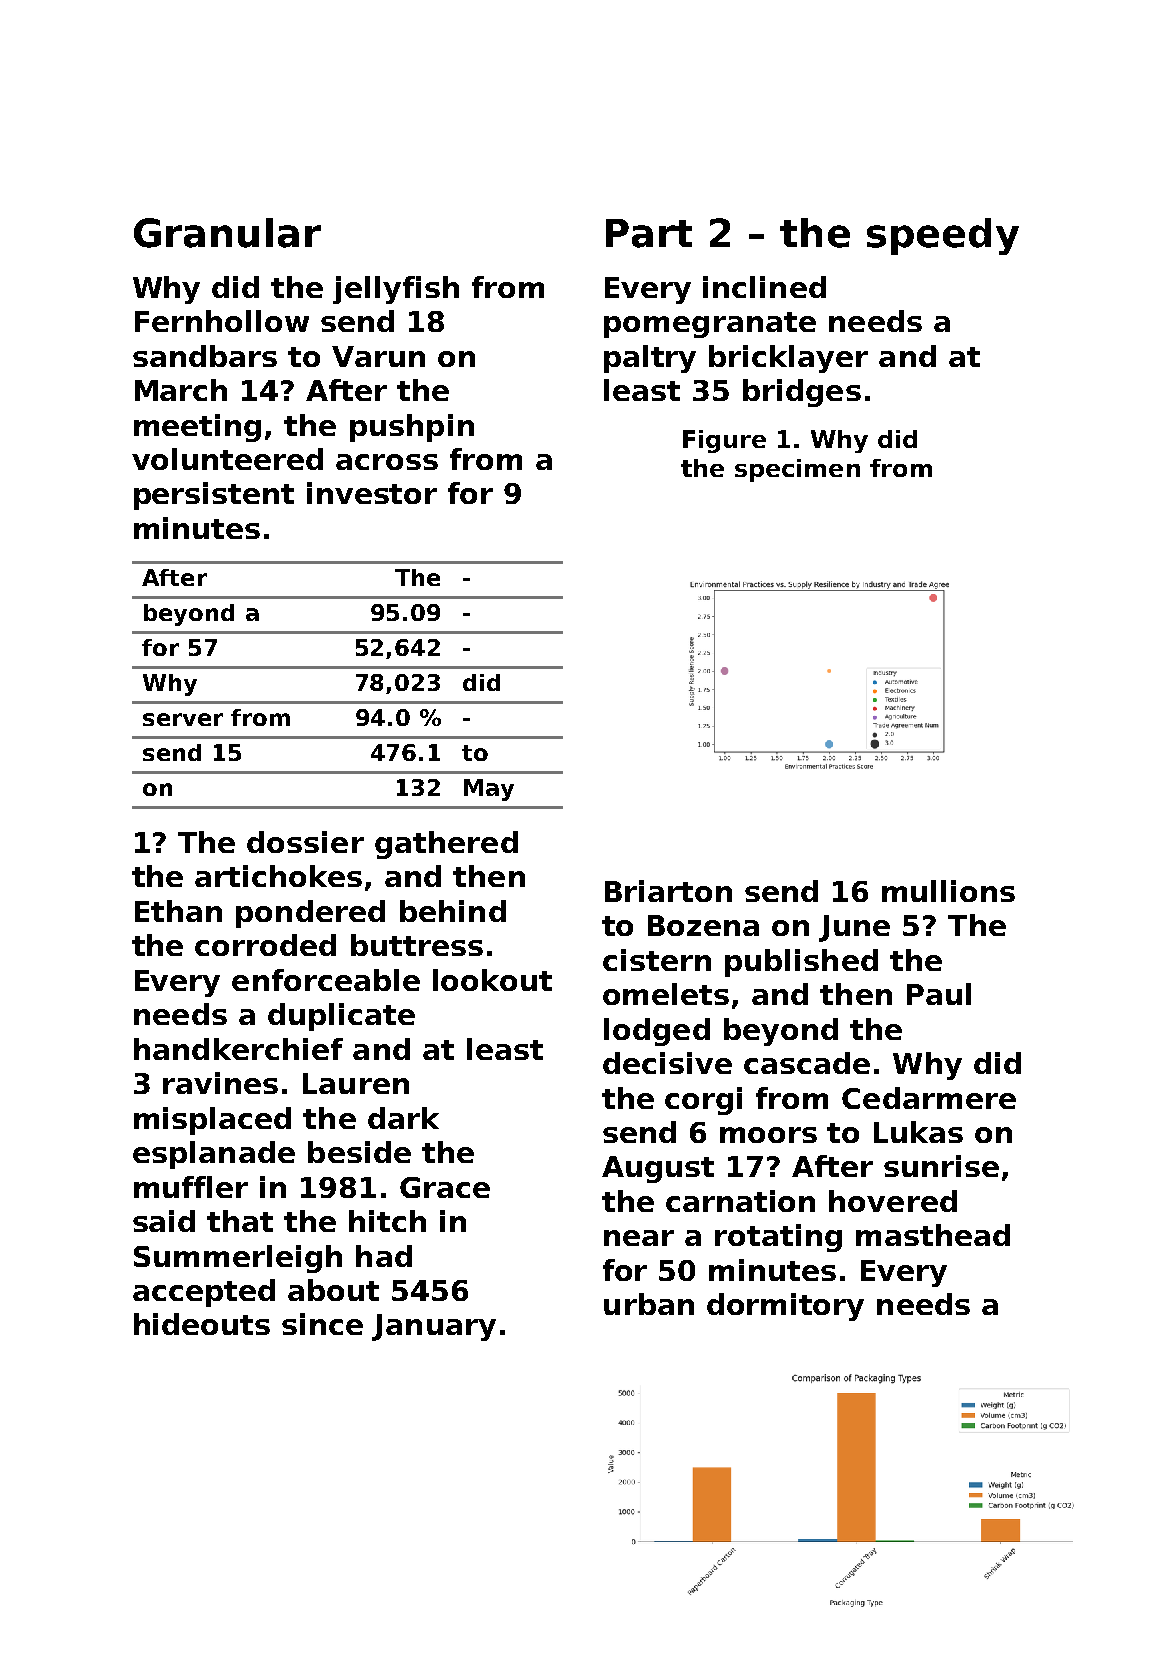 The width and height of the screenshot is (1165, 1654). Describe the element at coordinates (948, 891) in the screenshot. I see `mullions` at that location.
